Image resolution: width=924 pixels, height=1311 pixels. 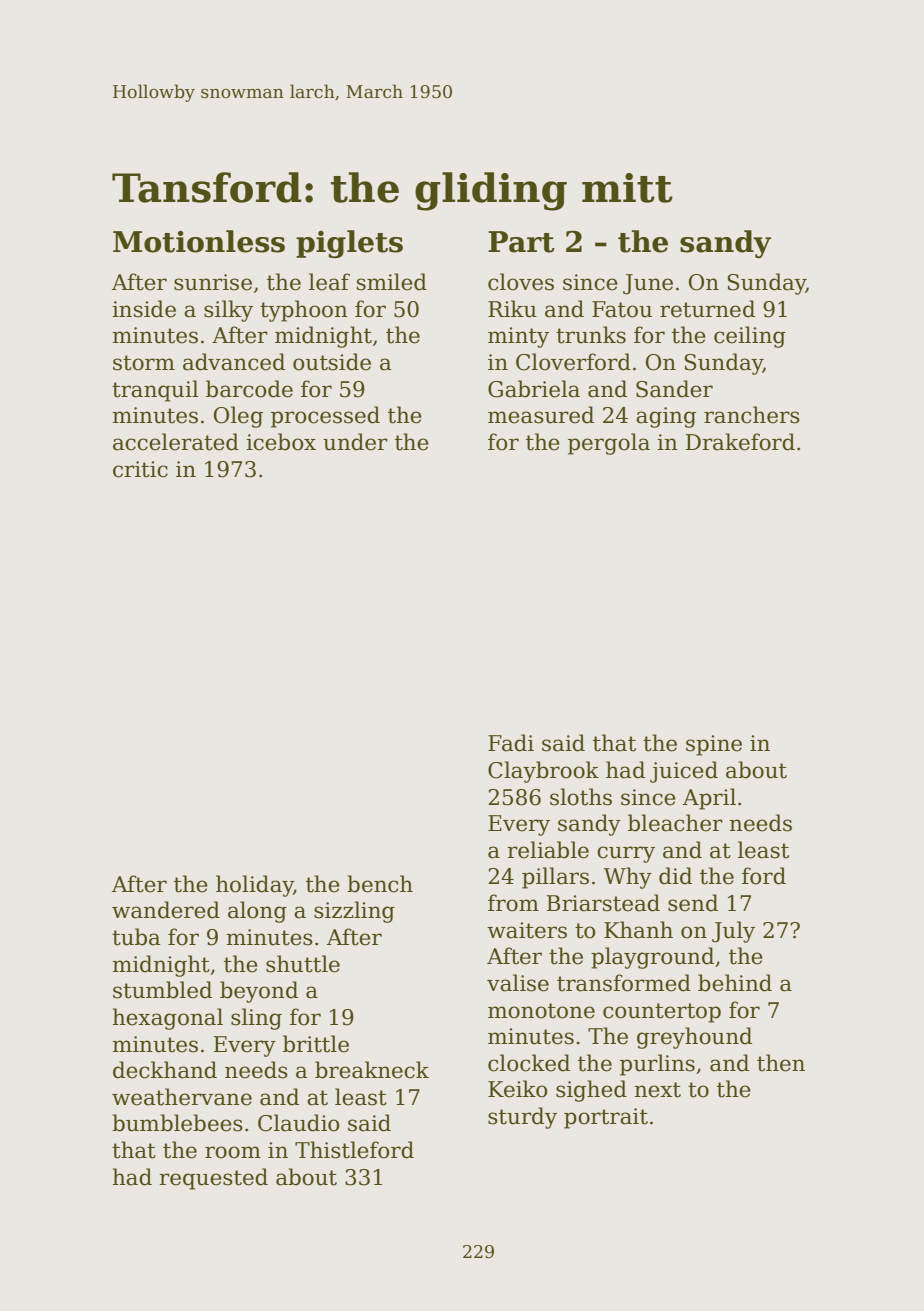 What do you see at coordinates (199, 241) in the screenshot?
I see `Motionless` at bounding box center [199, 241].
